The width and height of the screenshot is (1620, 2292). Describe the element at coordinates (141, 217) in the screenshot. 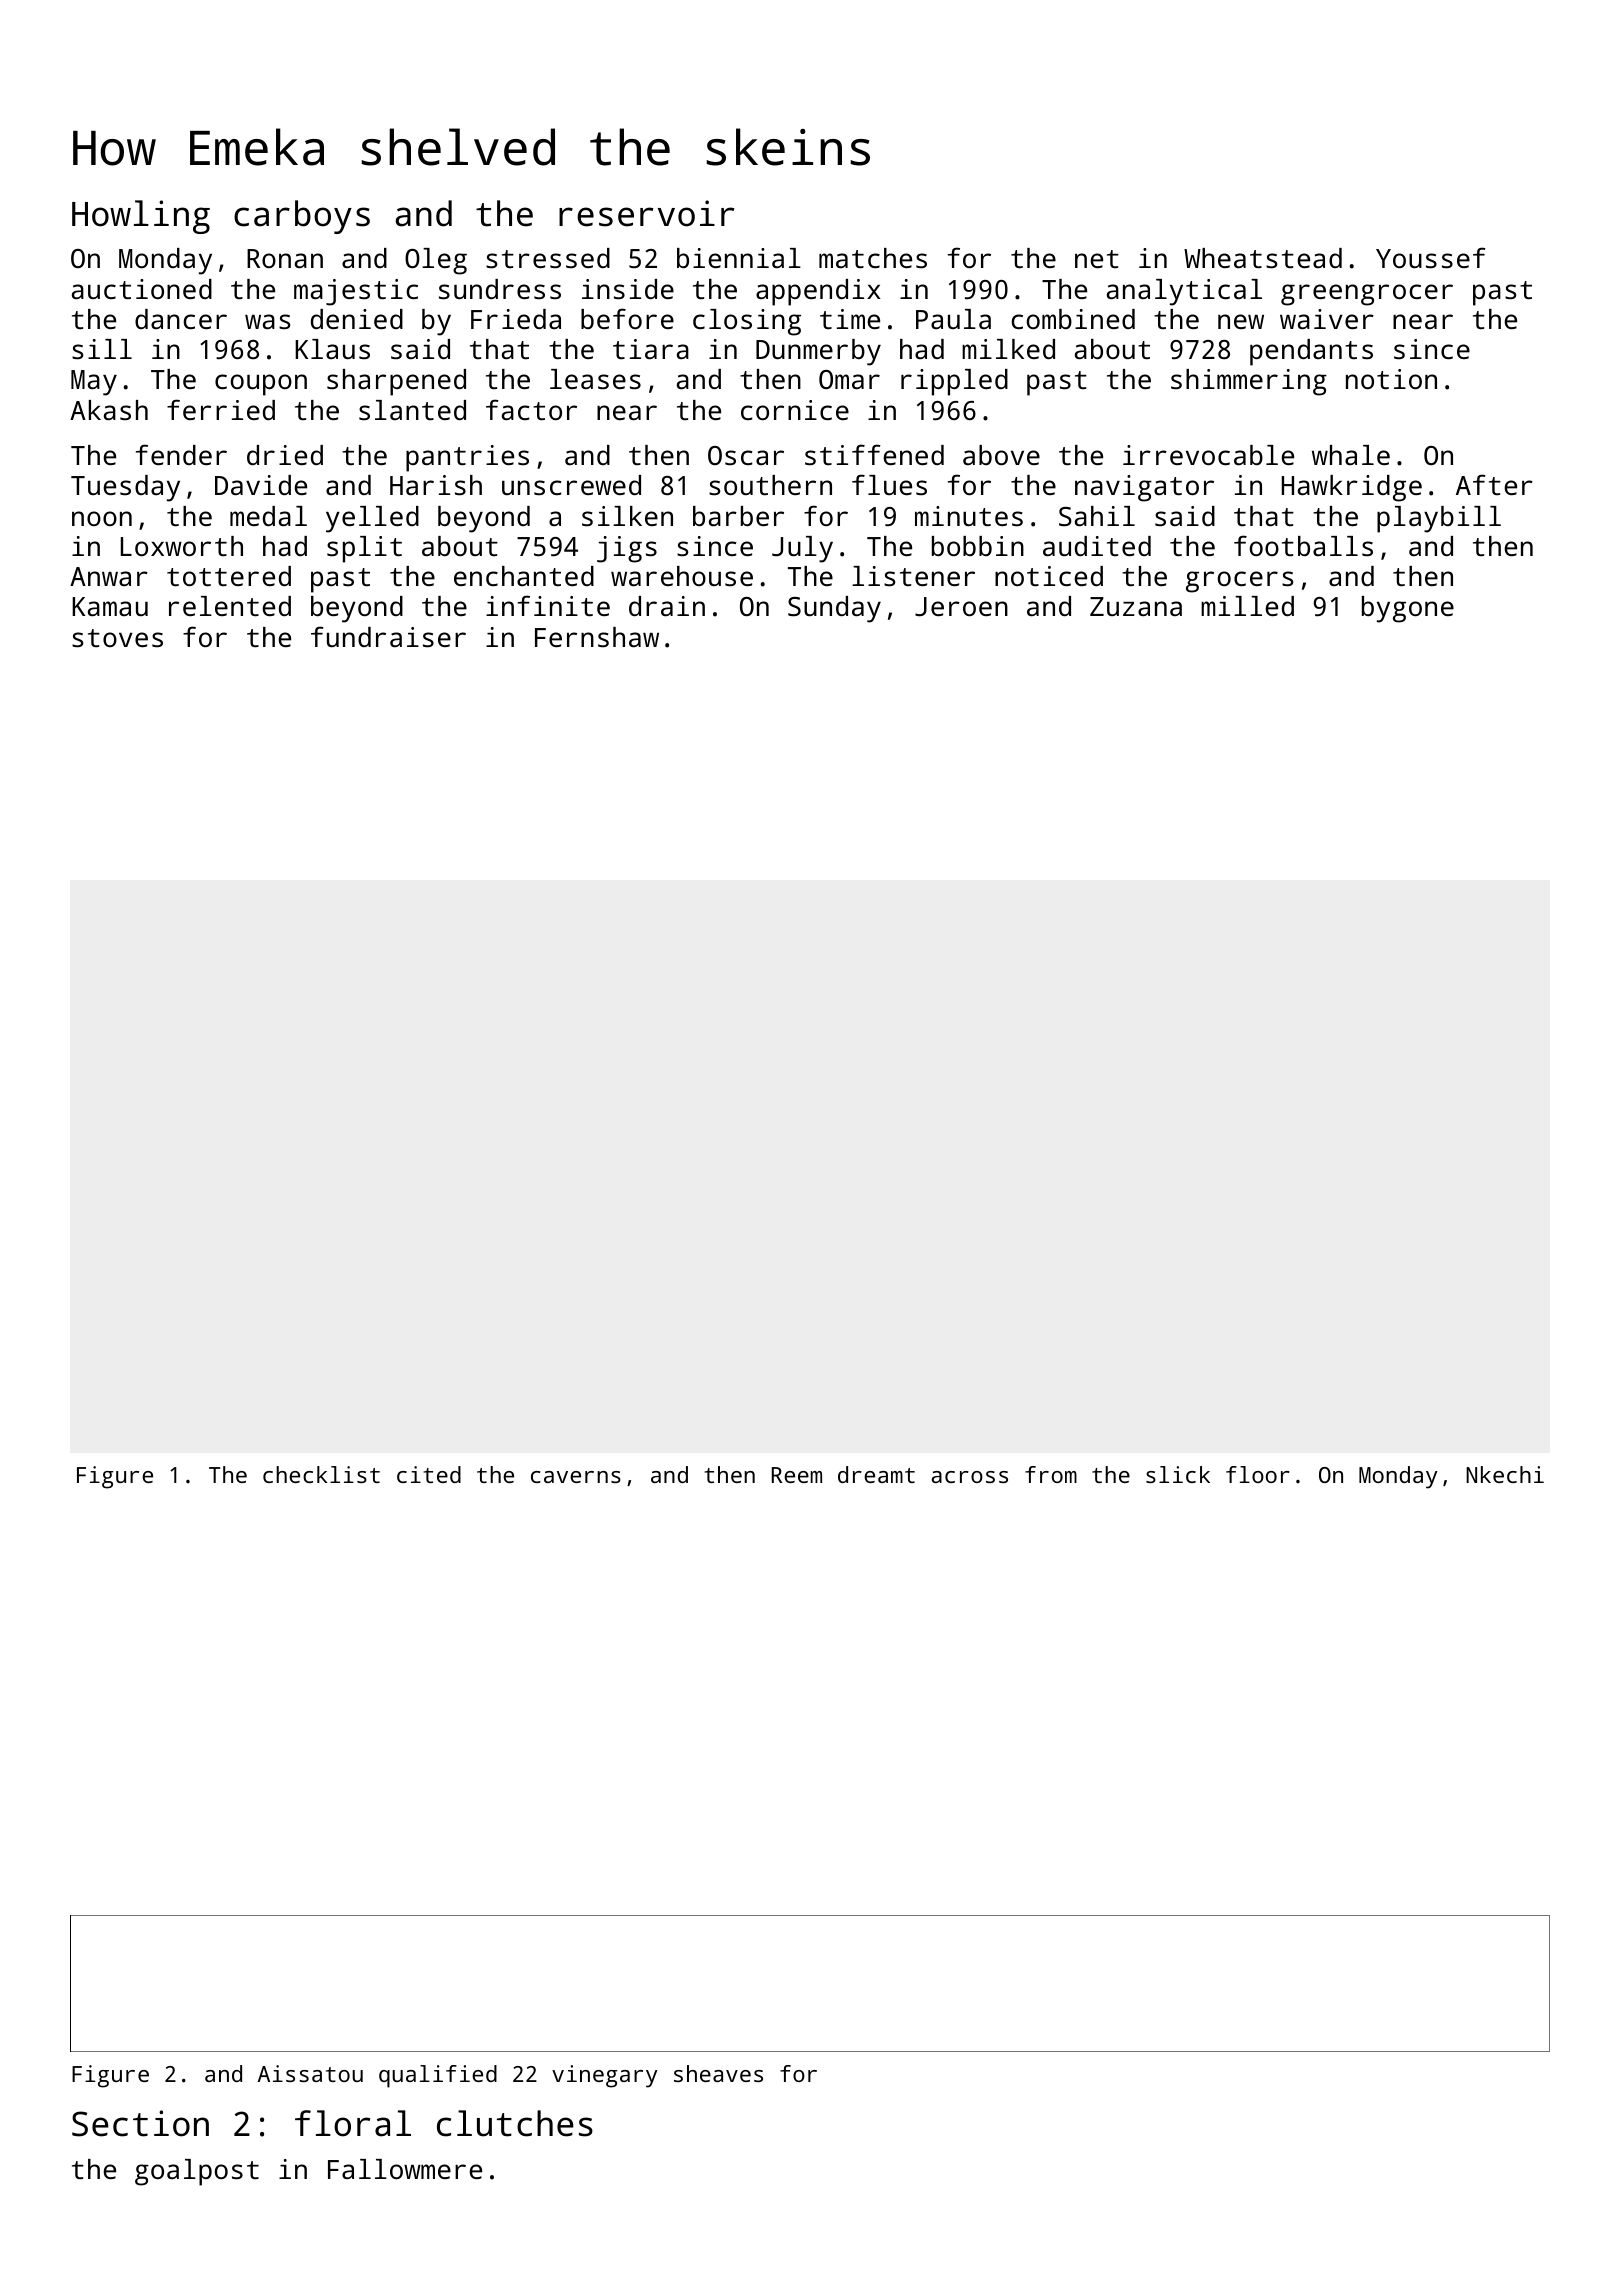

I see `Howling` at that location.
